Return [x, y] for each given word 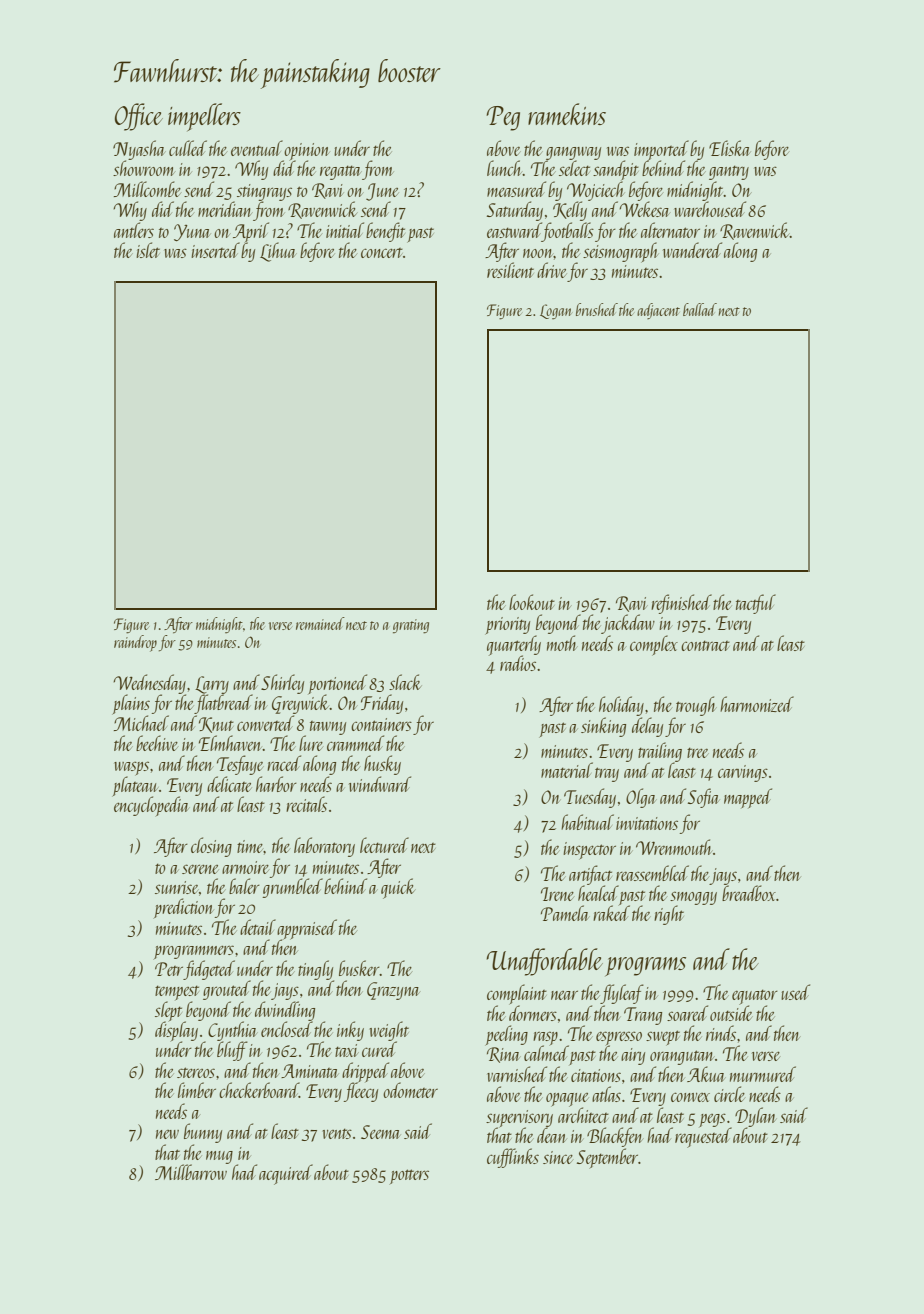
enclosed [287, 1029]
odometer [410, 1090]
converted [265, 723]
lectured [384, 845]
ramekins [567, 114]
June [382, 192]
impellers [204, 117]
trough [696, 706]
